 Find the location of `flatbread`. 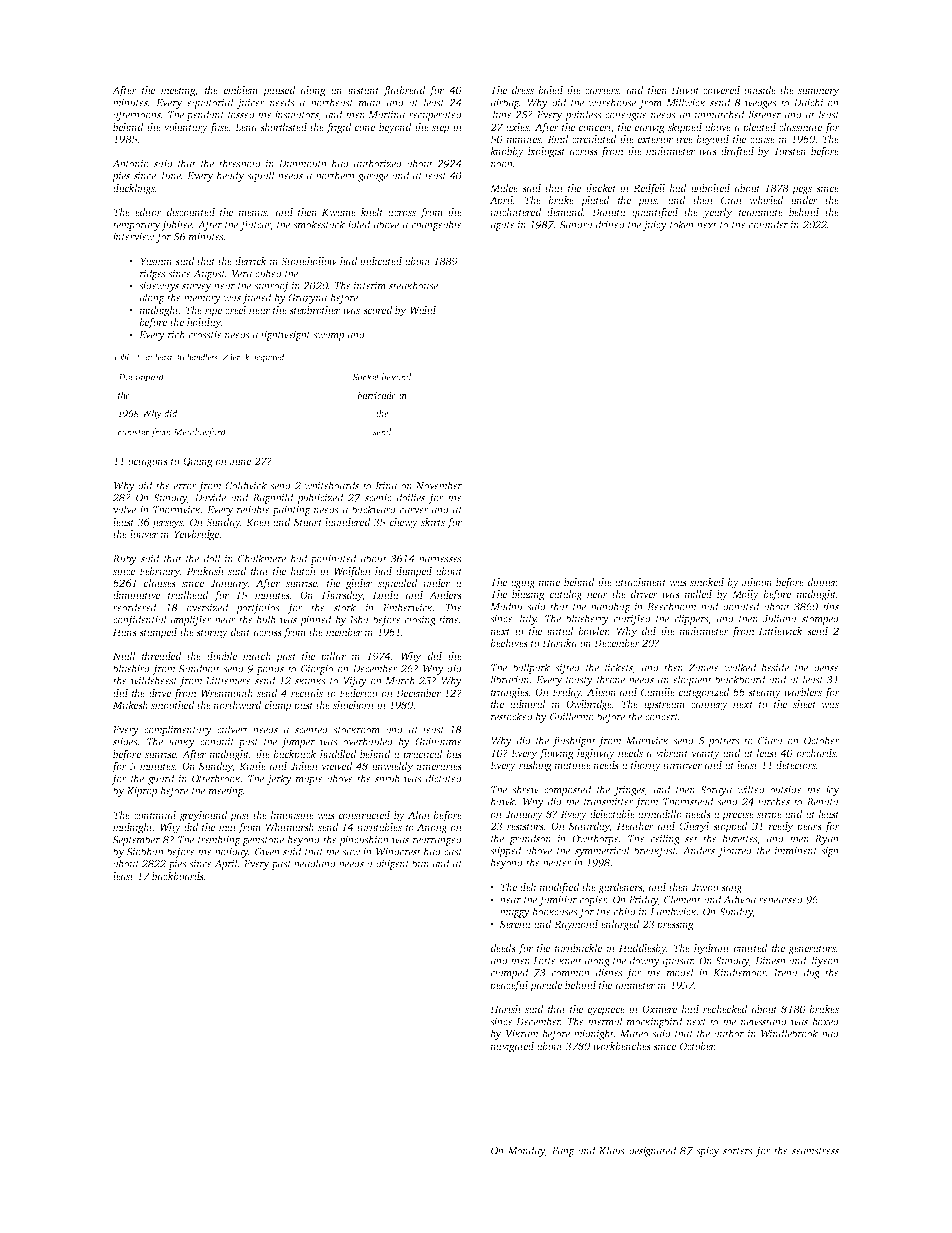

flatbread is located at coordinates (404, 91).
